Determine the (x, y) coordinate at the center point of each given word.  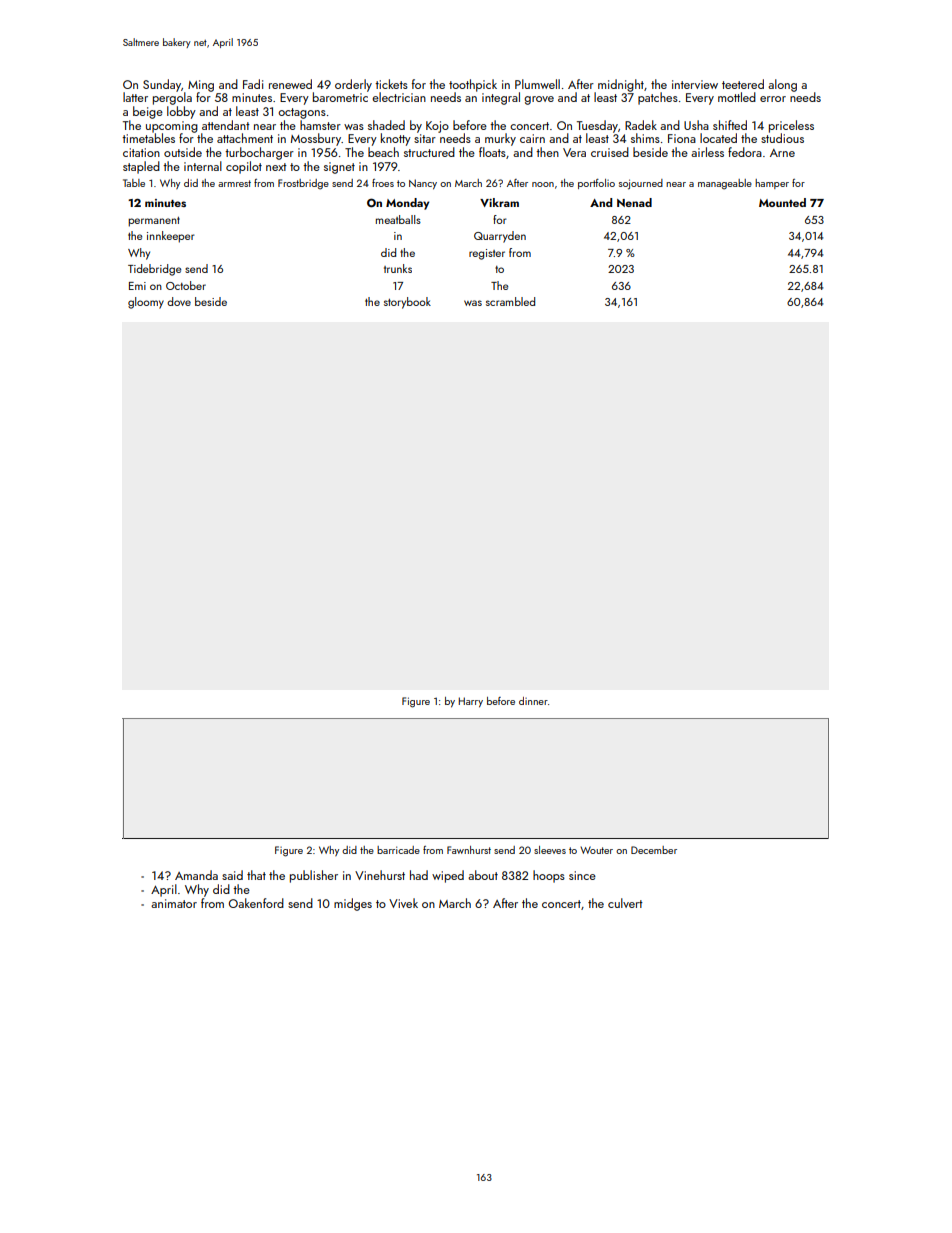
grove (539, 100)
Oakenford (256, 903)
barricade (398, 850)
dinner (533, 701)
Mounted (782, 202)
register (487, 254)
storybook (407, 303)
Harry (471, 702)
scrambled (510, 301)
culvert (625, 903)
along (782, 85)
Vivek (403, 903)
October (186, 285)
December (654, 850)
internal (203, 166)
